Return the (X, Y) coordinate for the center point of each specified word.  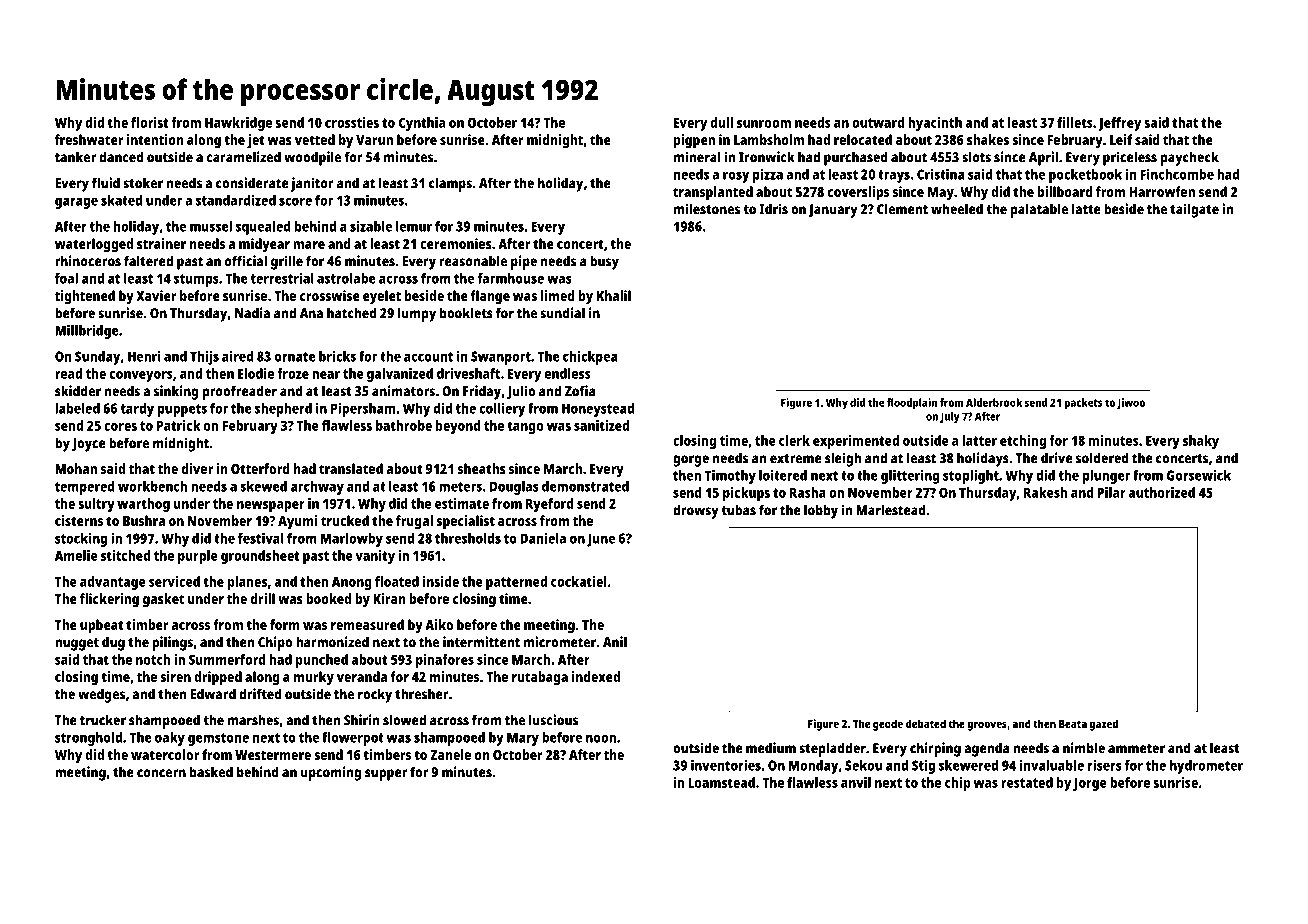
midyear (264, 245)
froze (293, 373)
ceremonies (456, 243)
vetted (315, 139)
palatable (1039, 210)
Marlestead (891, 510)
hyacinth (935, 124)
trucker (103, 720)
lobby (821, 511)
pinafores (445, 661)
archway (317, 488)
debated (926, 723)
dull (721, 122)
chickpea (590, 358)
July (950, 417)
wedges (101, 695)
